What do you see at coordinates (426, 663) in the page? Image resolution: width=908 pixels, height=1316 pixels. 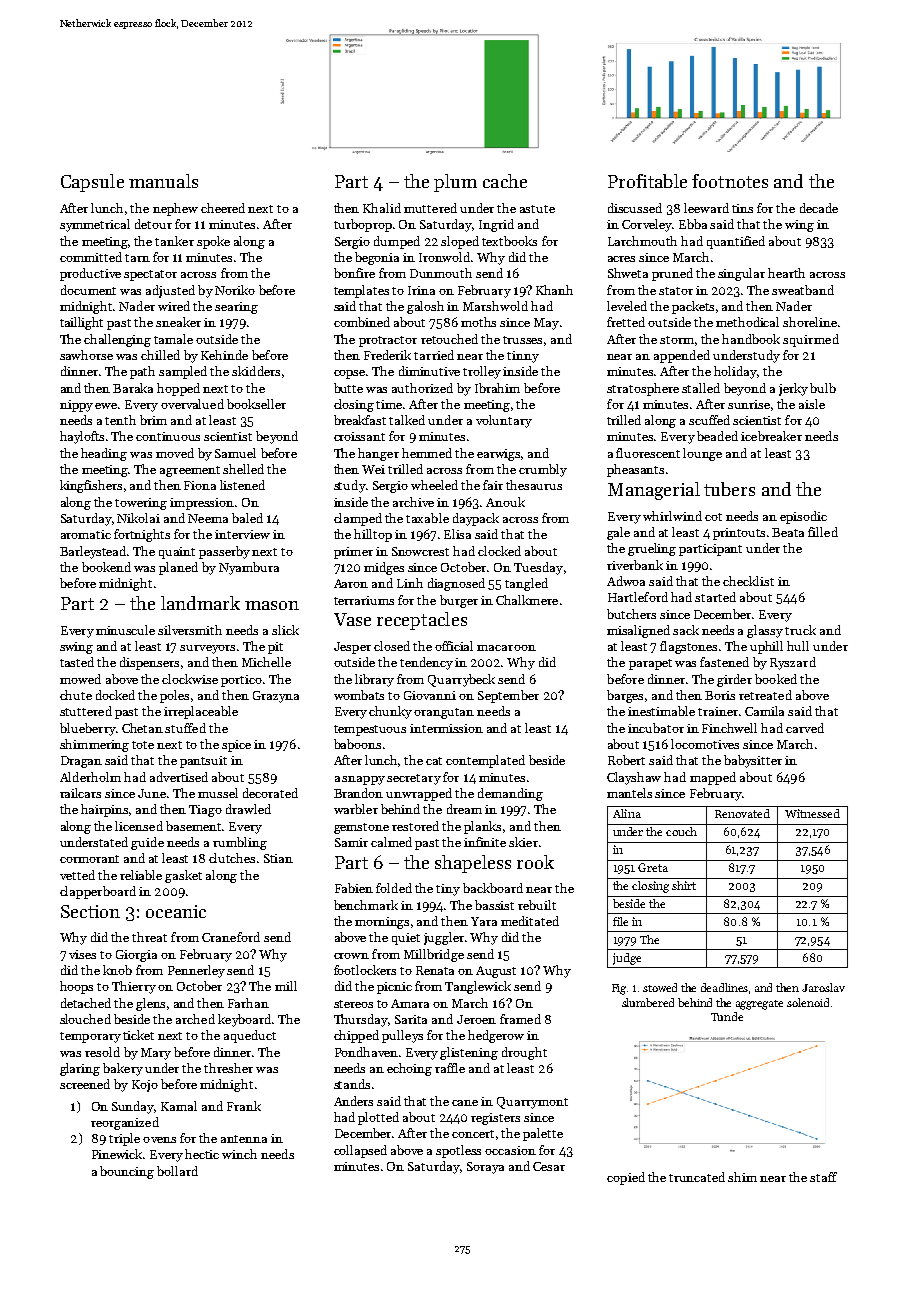 I see `tendency` at bounding box center [426, 663].
